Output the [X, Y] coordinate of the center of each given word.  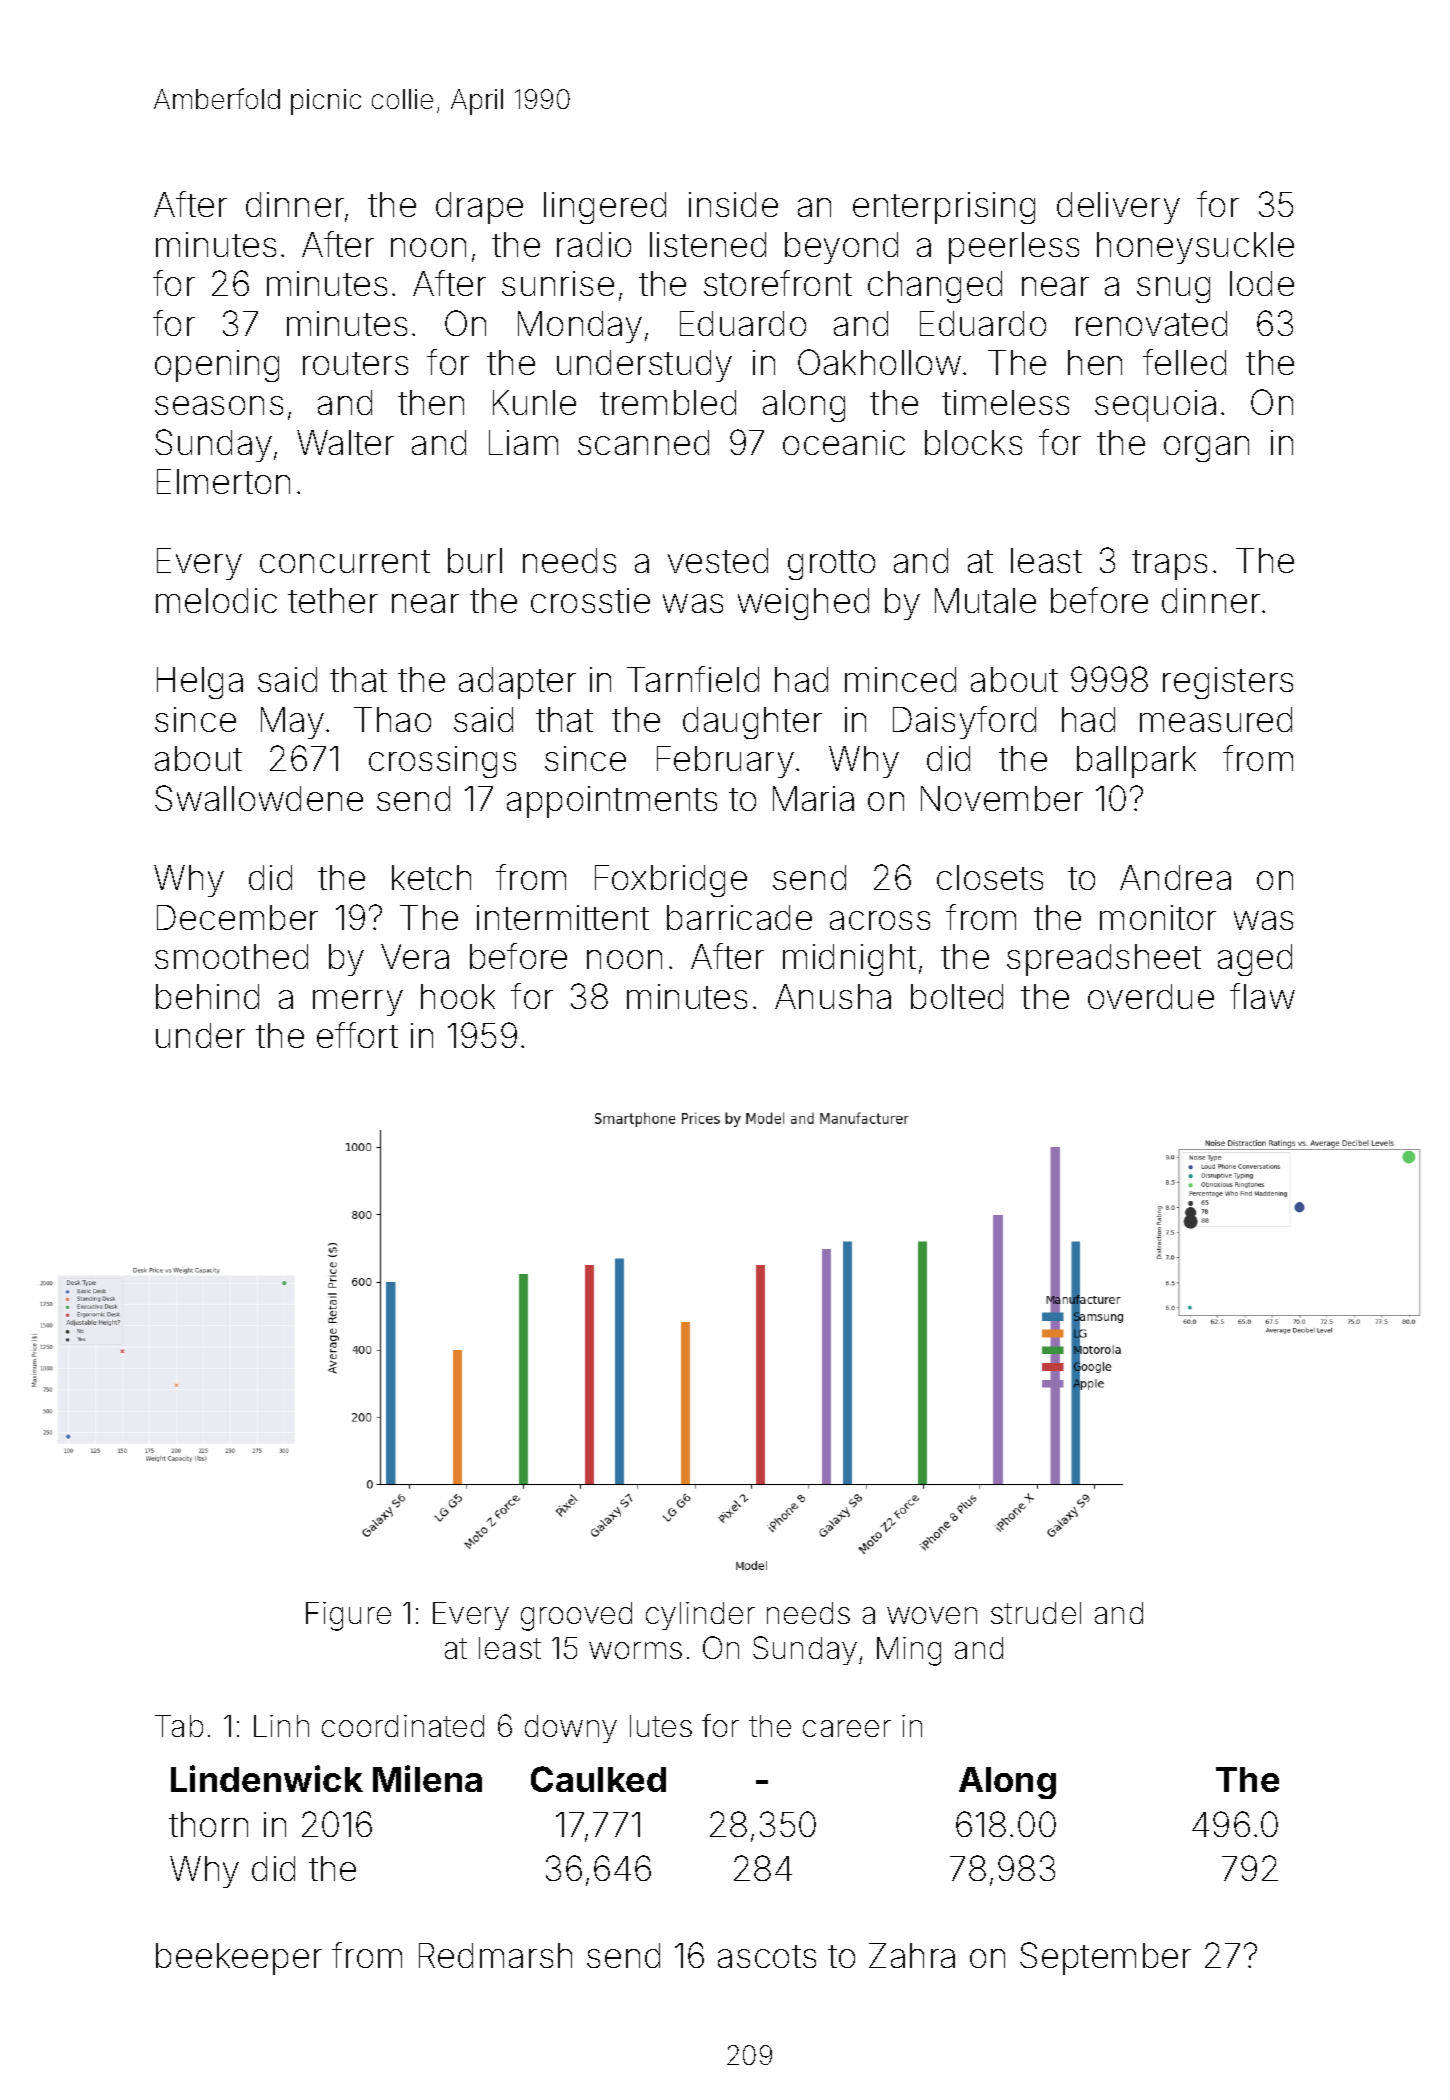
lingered [605, 208]
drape [479, 208]
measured [1216, 719]
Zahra [912, 1955]
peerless [1014, 248]
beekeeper [239, 1959]
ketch [431, 877]
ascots [767, 1956]
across [880, 920]
